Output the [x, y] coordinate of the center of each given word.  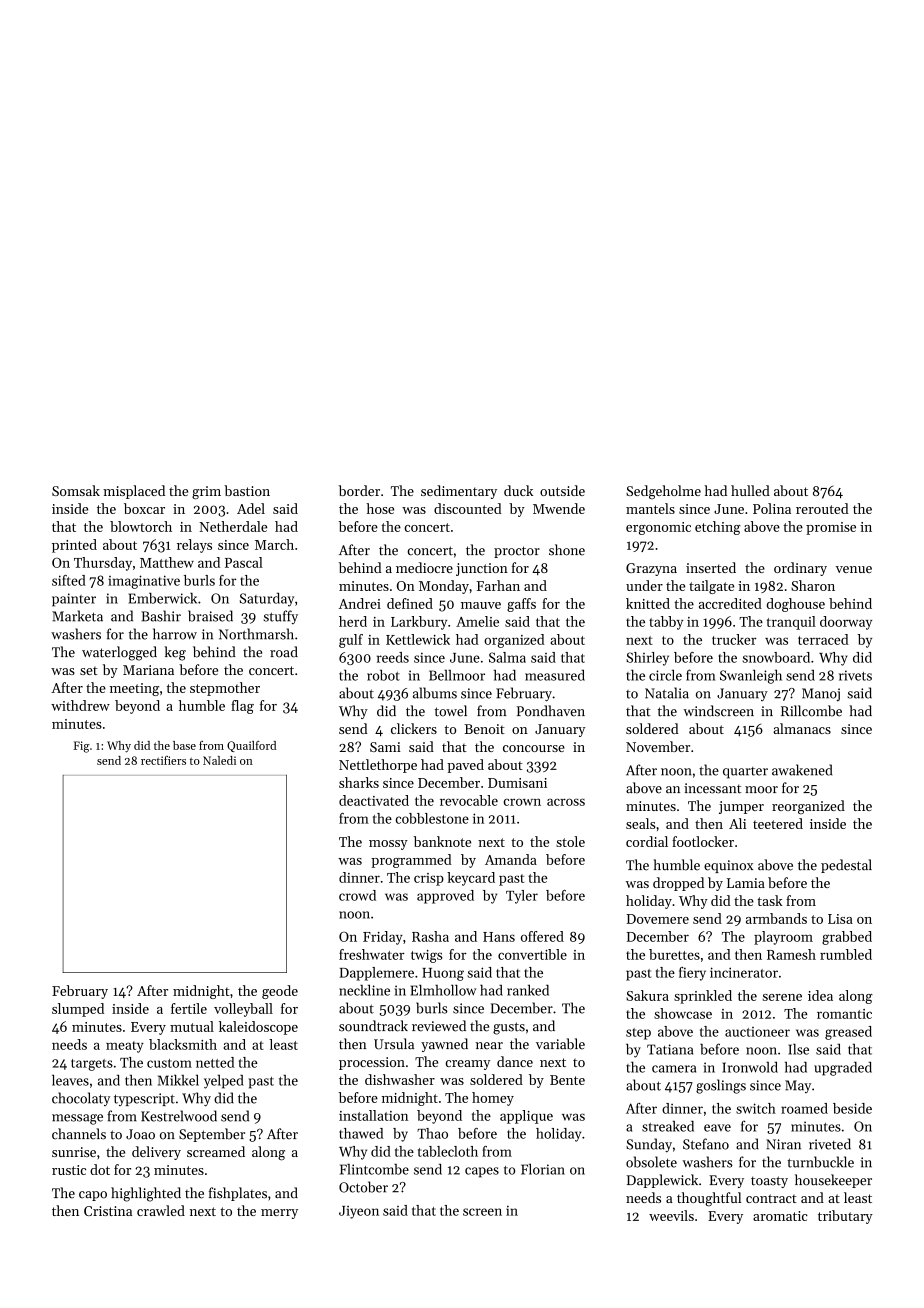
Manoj [821, 695]
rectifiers [163, 760]
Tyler [522, 897]
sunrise [74, 1152]
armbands [776, 918]
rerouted [822, 508]
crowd [357, 895]
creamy [467, 1065]
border [359, 490]
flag [242, 707]
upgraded [843, 1068]
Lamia [746, 883]
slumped [78, 1010]
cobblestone [432, 818]
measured [555, 675]
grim [206, 493]
